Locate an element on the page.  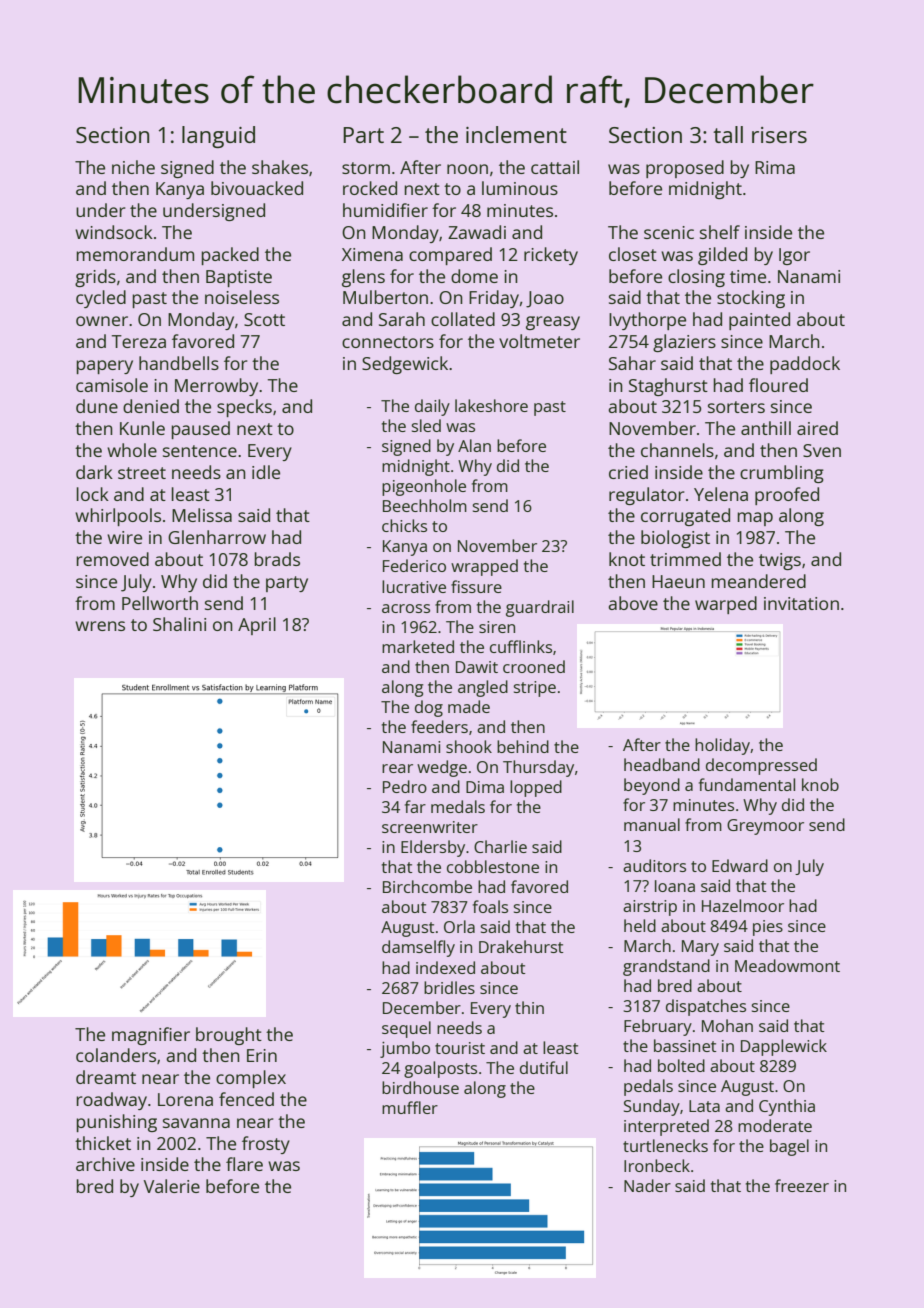
Valerie is located at coordinates (172, 1186).
